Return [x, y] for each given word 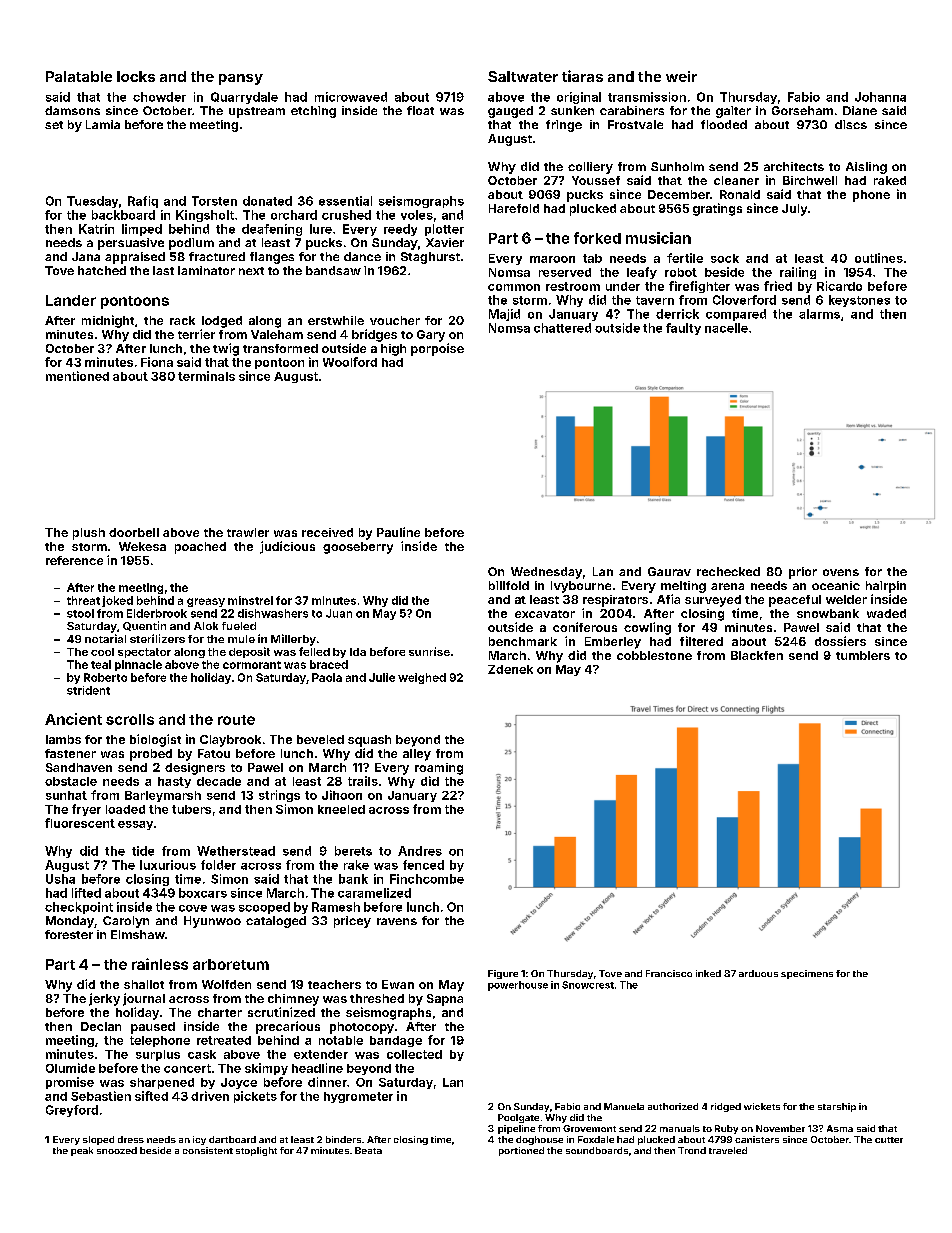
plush [89, 534]
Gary [431, 336]
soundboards [597, 1150]
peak [82, 1151]
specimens [807, 974]
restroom [573, 286]
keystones [859, 301]
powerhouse [518, 986]
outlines [879, 258]
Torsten [214, 201]
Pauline [398, 532]
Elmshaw [138, 934]
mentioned [77, 376]
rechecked [728, 571]
